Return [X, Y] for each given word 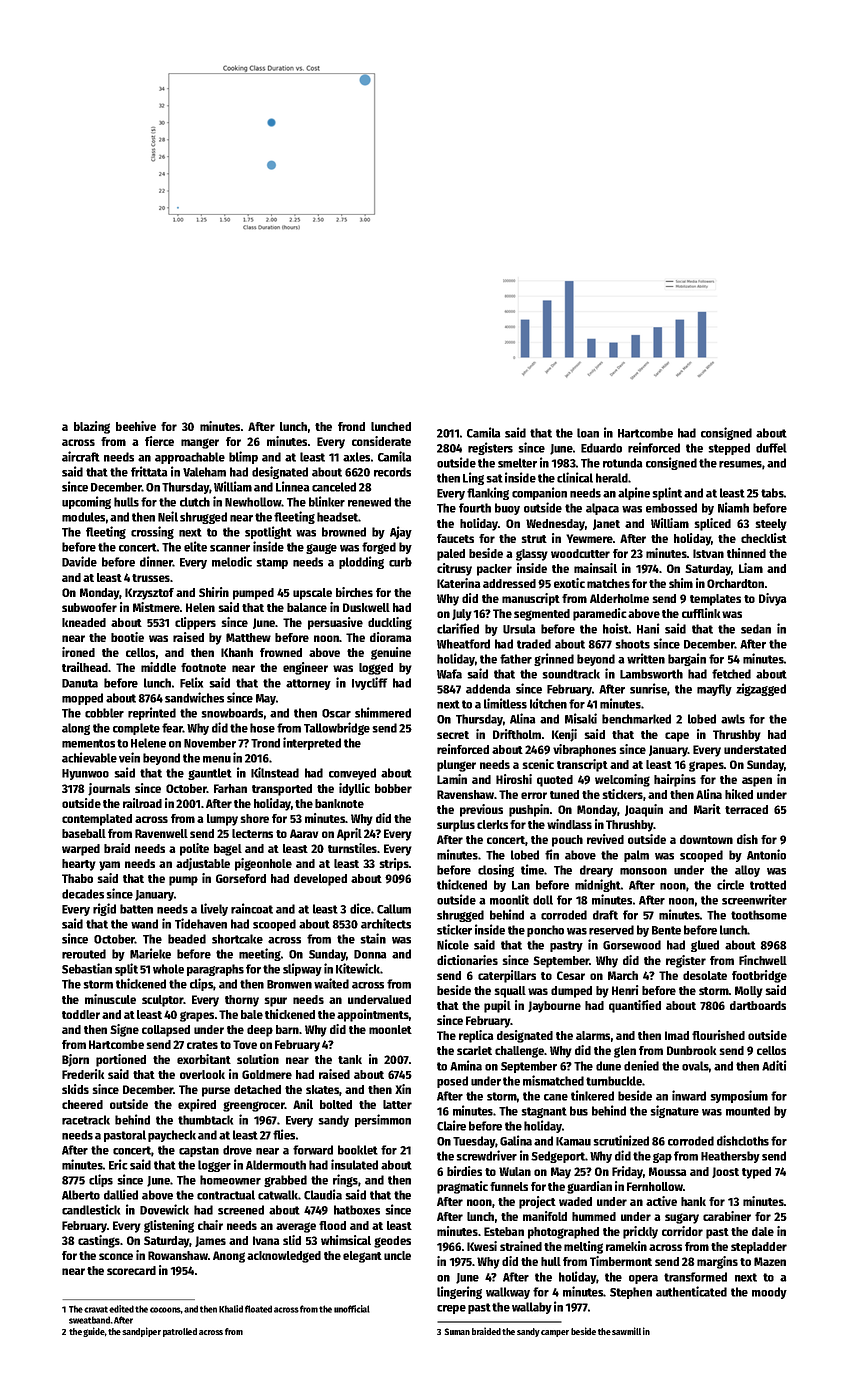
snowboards [232, 713]
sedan [756, 629]
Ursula [519, 629]
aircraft [81, 456]
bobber [393, 788]
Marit [707, 809]
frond [351, 426]
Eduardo [601, 448]
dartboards [758, 1005]
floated [258, 1309]
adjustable [203, 864]
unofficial [352, 1309]
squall [510, 992]
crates [202, 1045]
